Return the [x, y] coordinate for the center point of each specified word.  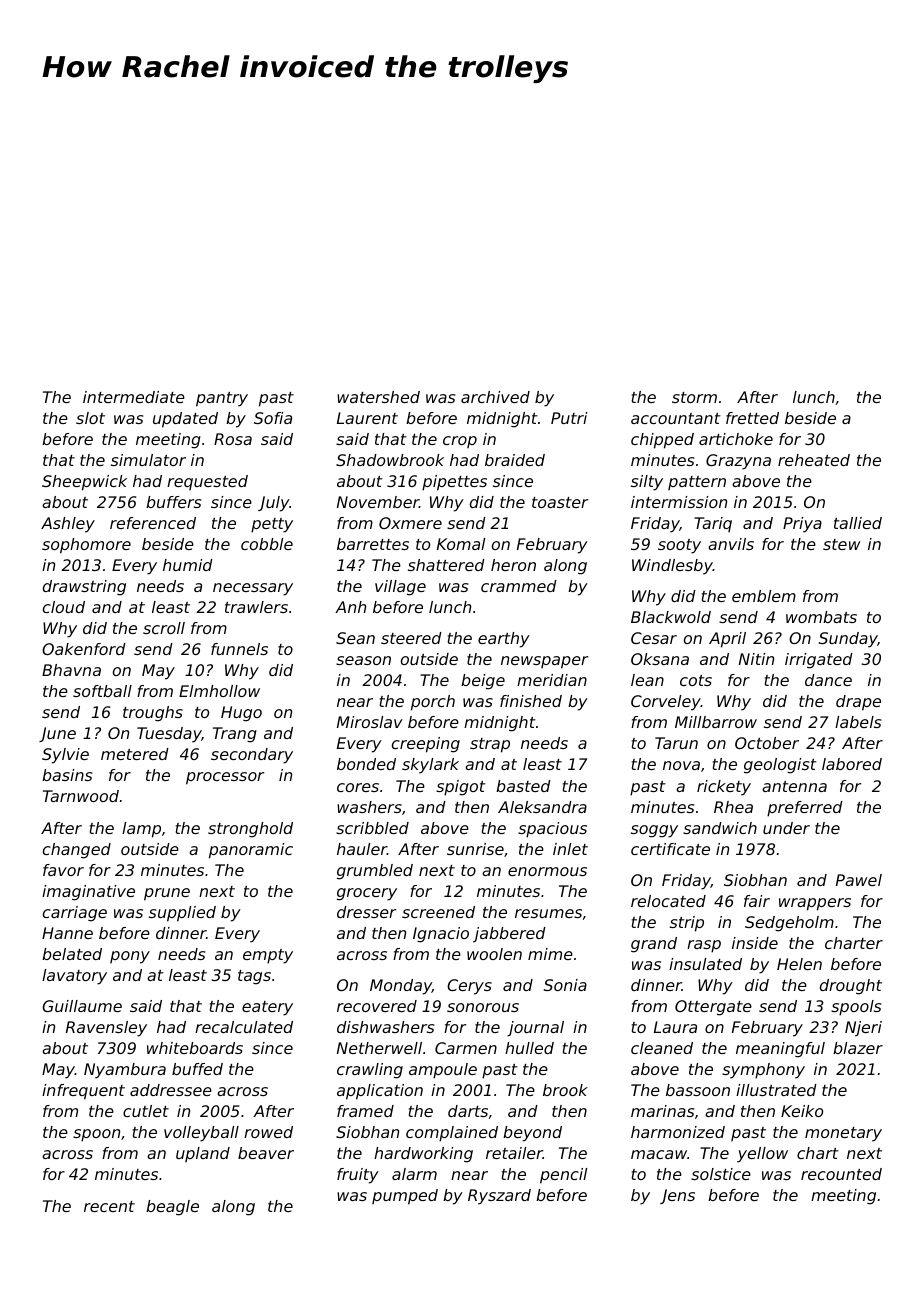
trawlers [256, 607]
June [57, 734]
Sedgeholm [789, 924]
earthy [504, 640]
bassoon [698, 1090]
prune [167, 894]
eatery [267, 1008]
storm [694, 397]
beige [483, 682]
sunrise [475, 849]
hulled [529, 1048]
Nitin [756, 659]
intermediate [134, 397]
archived [495, 397]
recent [109, 1206]
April [727, 640]
